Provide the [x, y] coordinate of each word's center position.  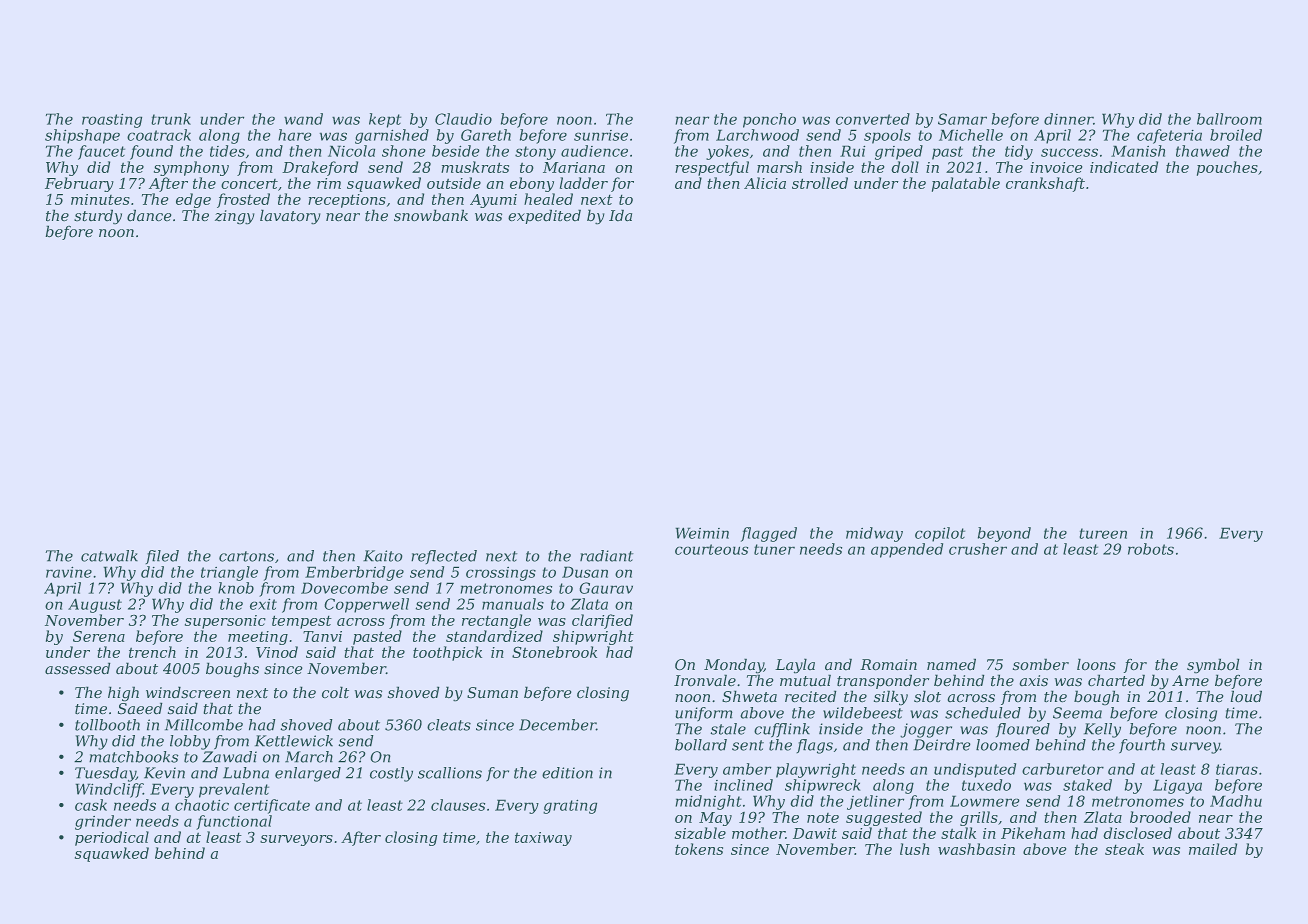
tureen [1103, 533]
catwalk [109, 556]
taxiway [543, 839]
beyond [1004, 534]
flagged [769, 534]
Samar [962, 119]
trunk [171, 119]
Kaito [382, 556]
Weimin [702, 533]
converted [873, 119]
